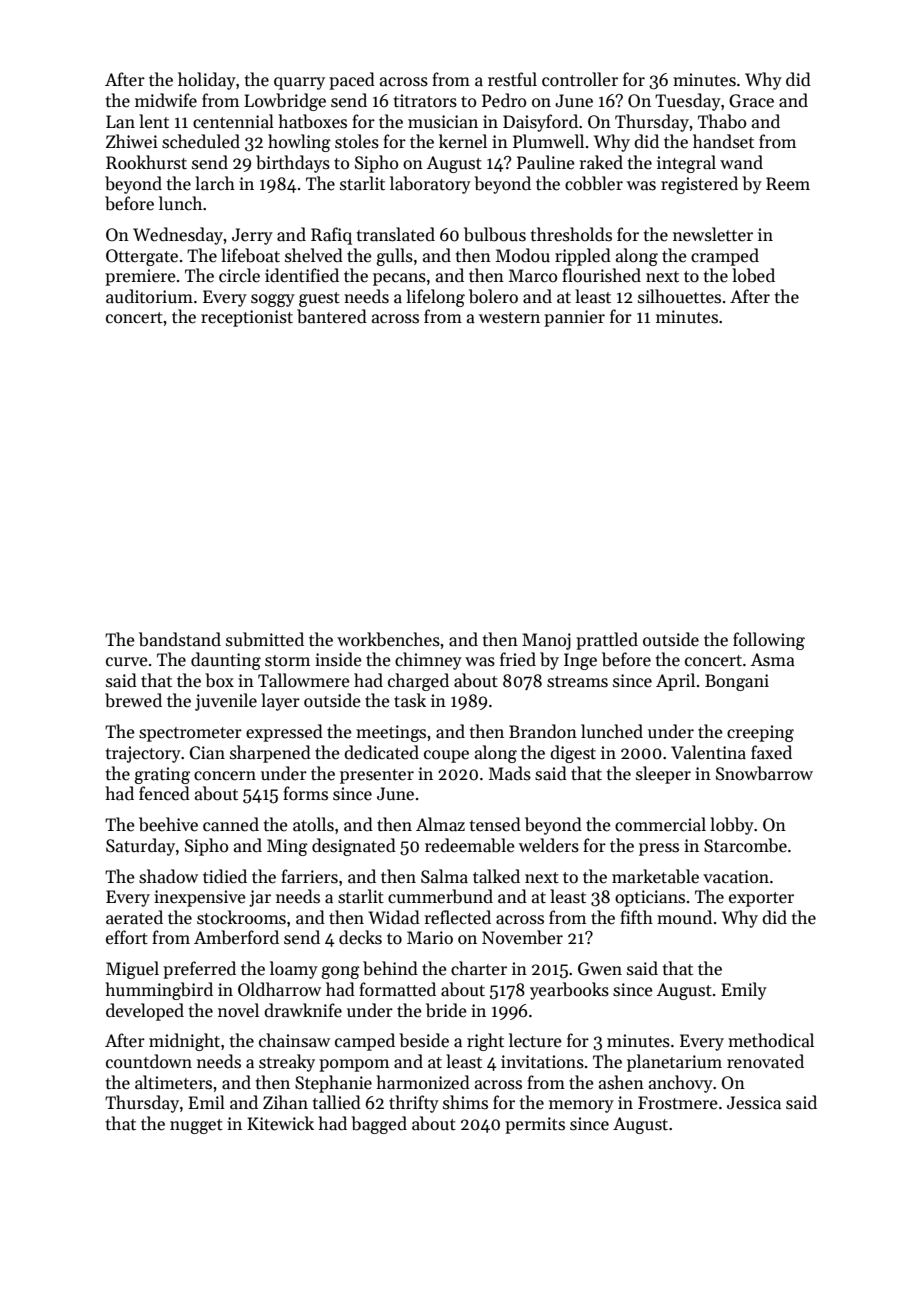 This document has width=924, height=1314. Describe the element at coordinates (741, 162) in the document. I see `wand` at that location.
